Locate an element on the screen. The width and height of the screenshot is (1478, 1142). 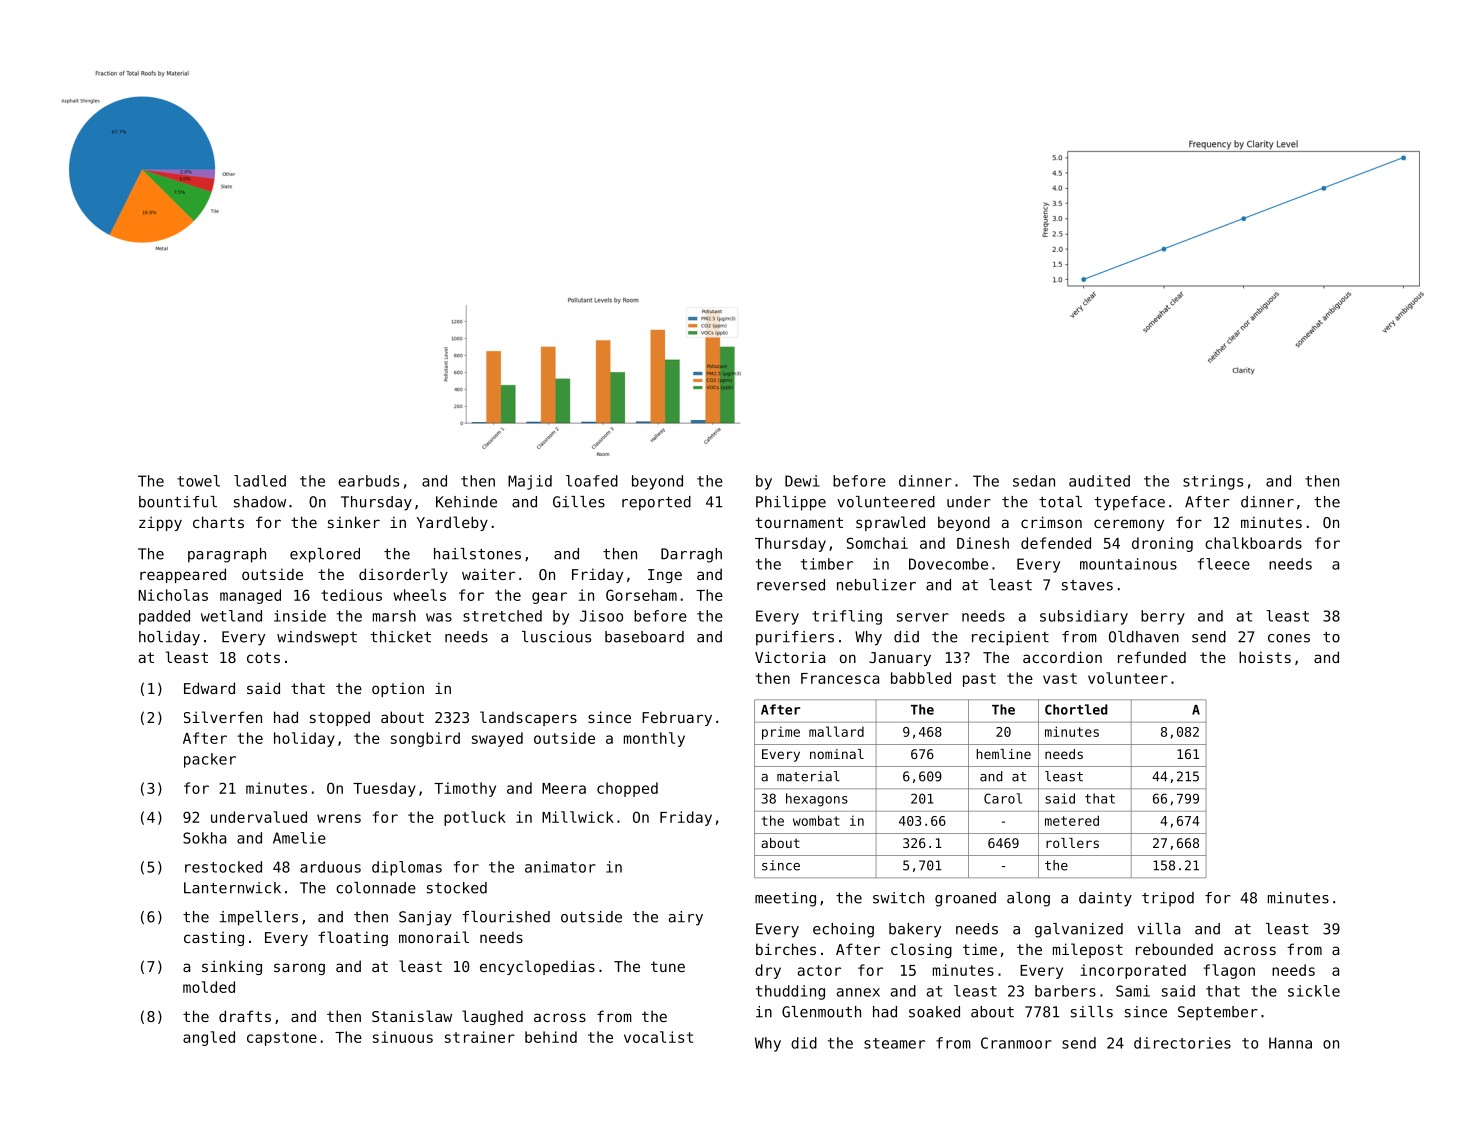
strings is located at coordinates (1213, 482).
